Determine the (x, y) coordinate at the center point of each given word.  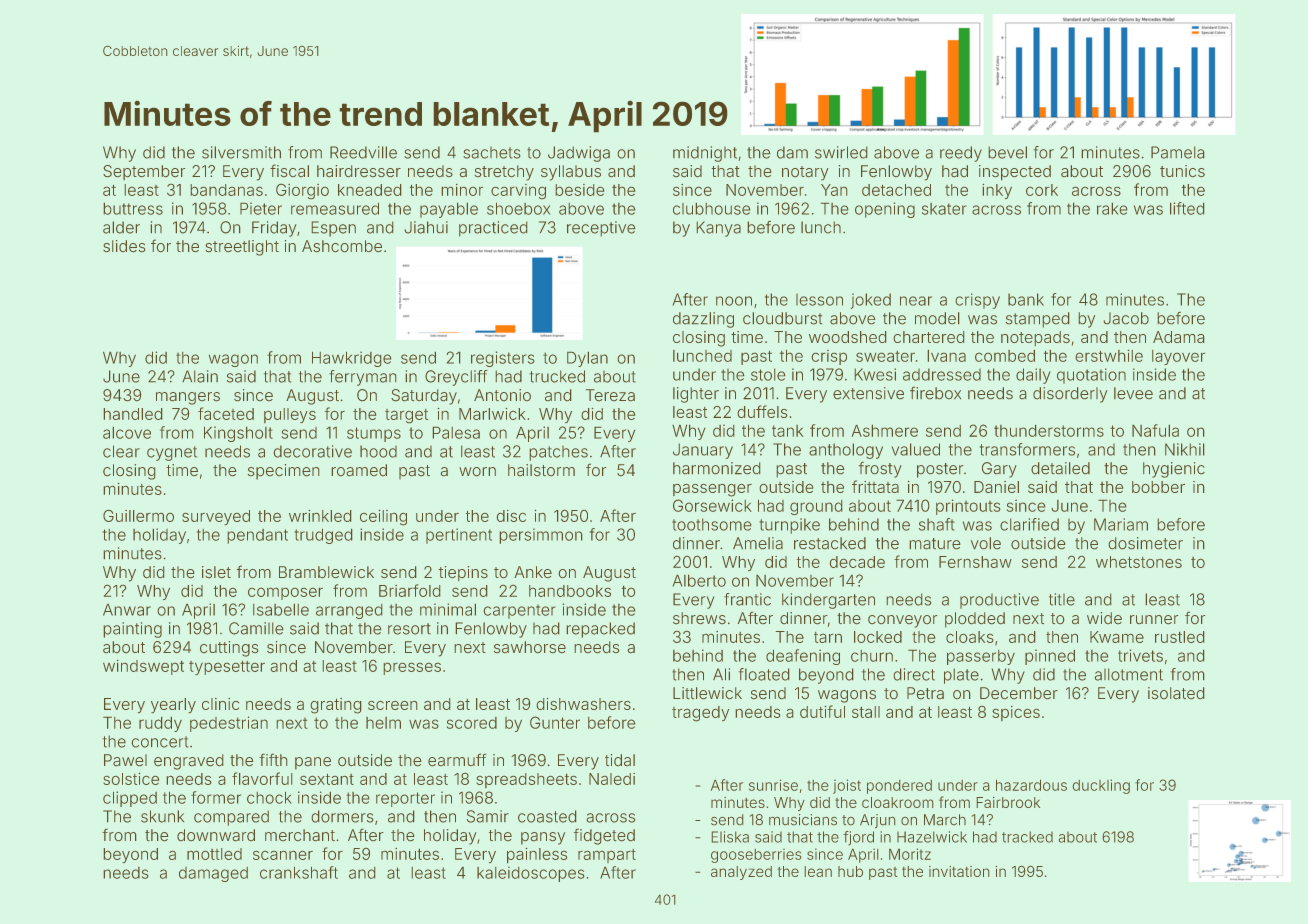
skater (944, 209)
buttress (133, 208)
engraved (189, 762)
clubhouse (711, 208)
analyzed (741, 873)
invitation (959, 871)
